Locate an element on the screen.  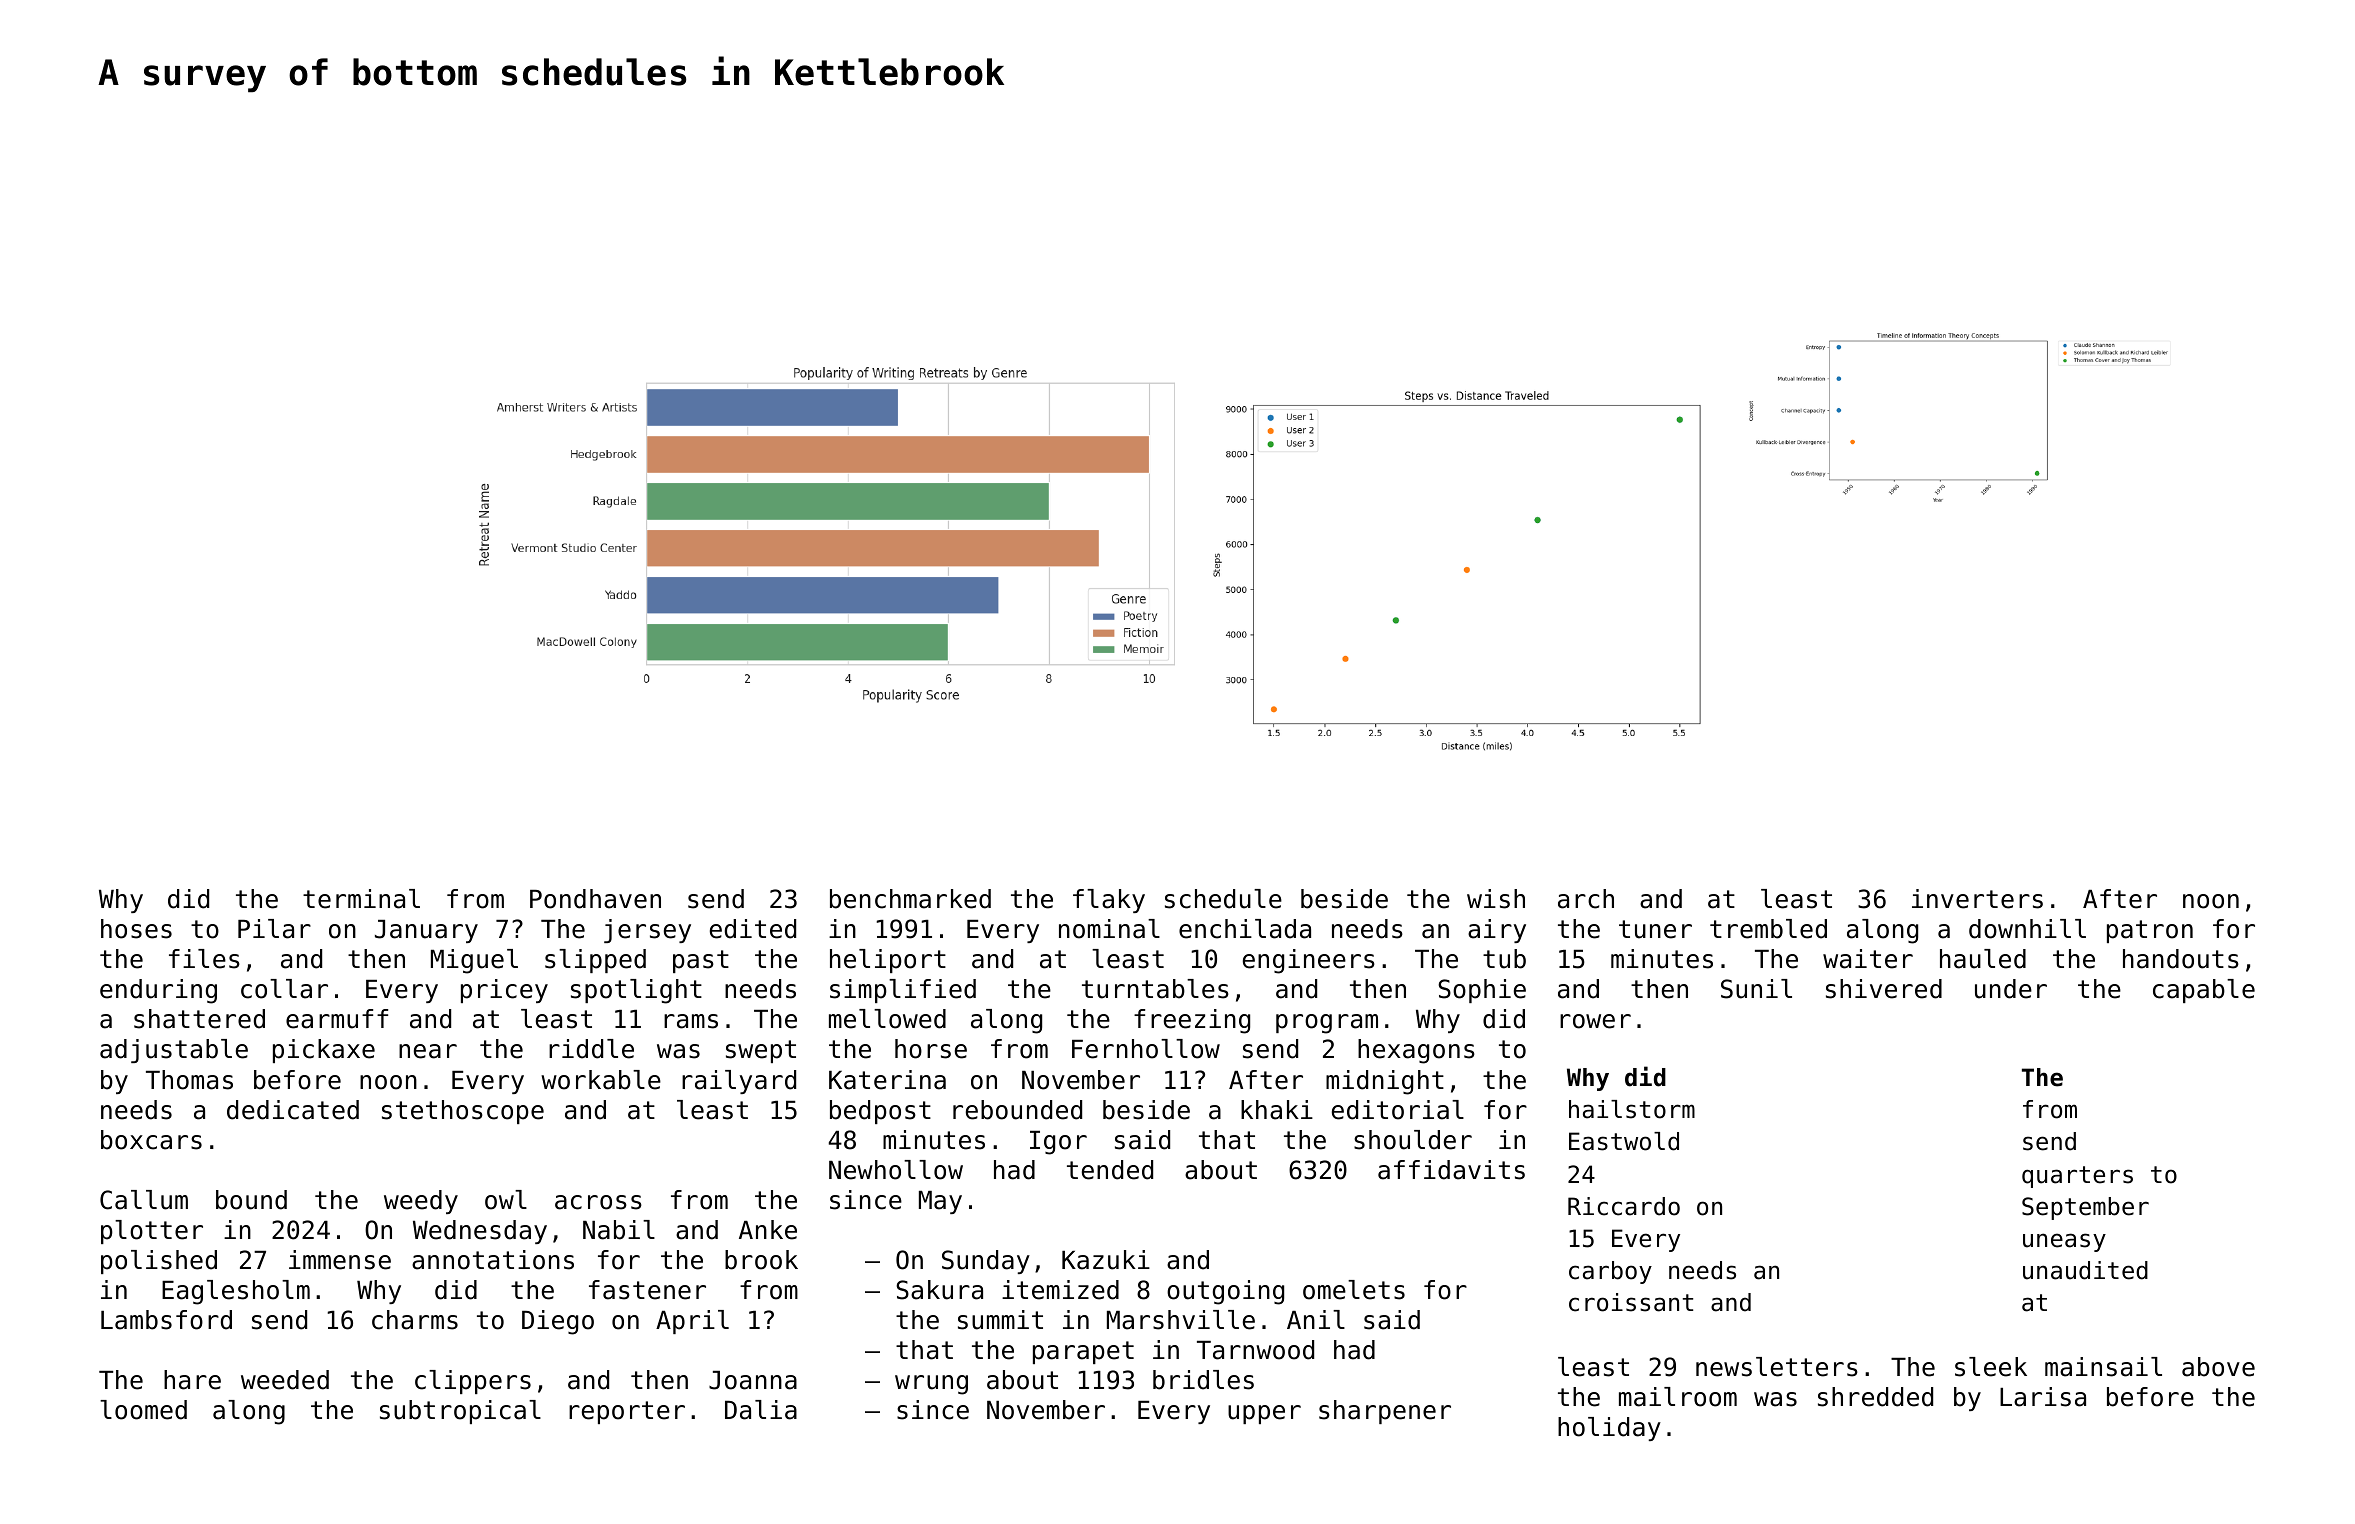
Sophie is located at coordinates (1482, 991).
